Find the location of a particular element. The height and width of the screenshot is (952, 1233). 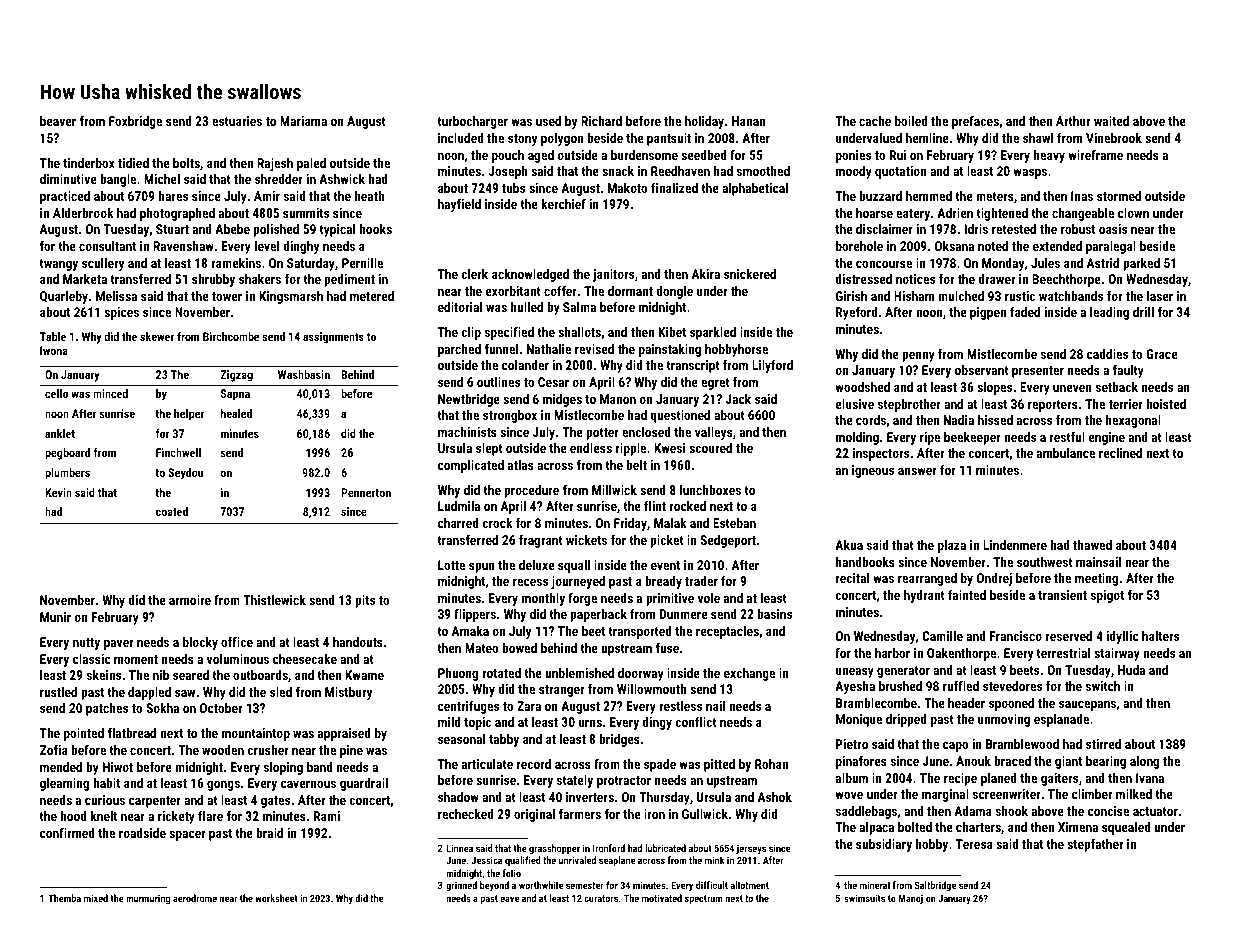

Richard is located at coordinates (601, 121).
